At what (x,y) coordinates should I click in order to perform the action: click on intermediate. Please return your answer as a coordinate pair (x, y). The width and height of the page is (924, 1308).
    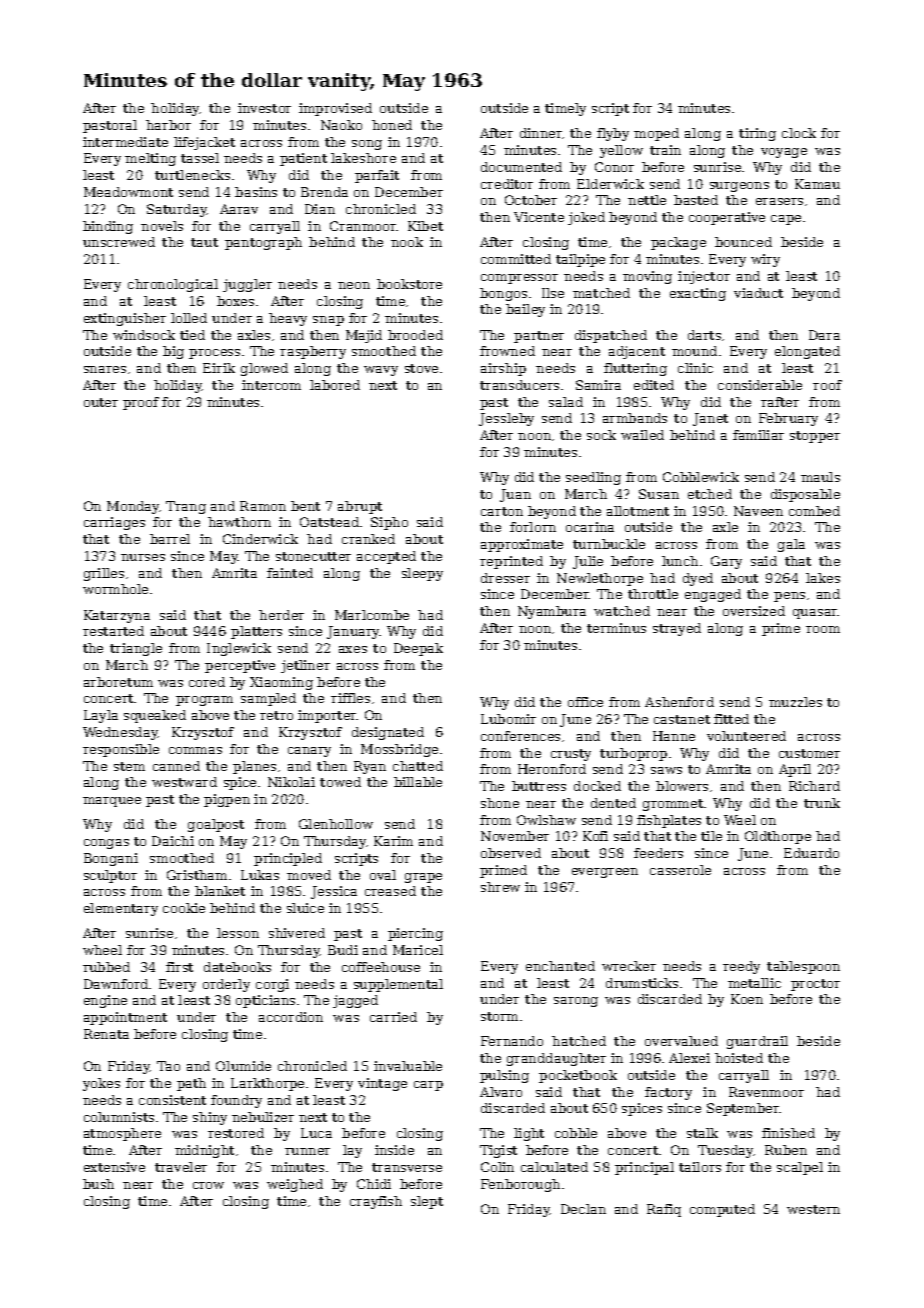
    Looking at the image, I should click on (125, 142).
